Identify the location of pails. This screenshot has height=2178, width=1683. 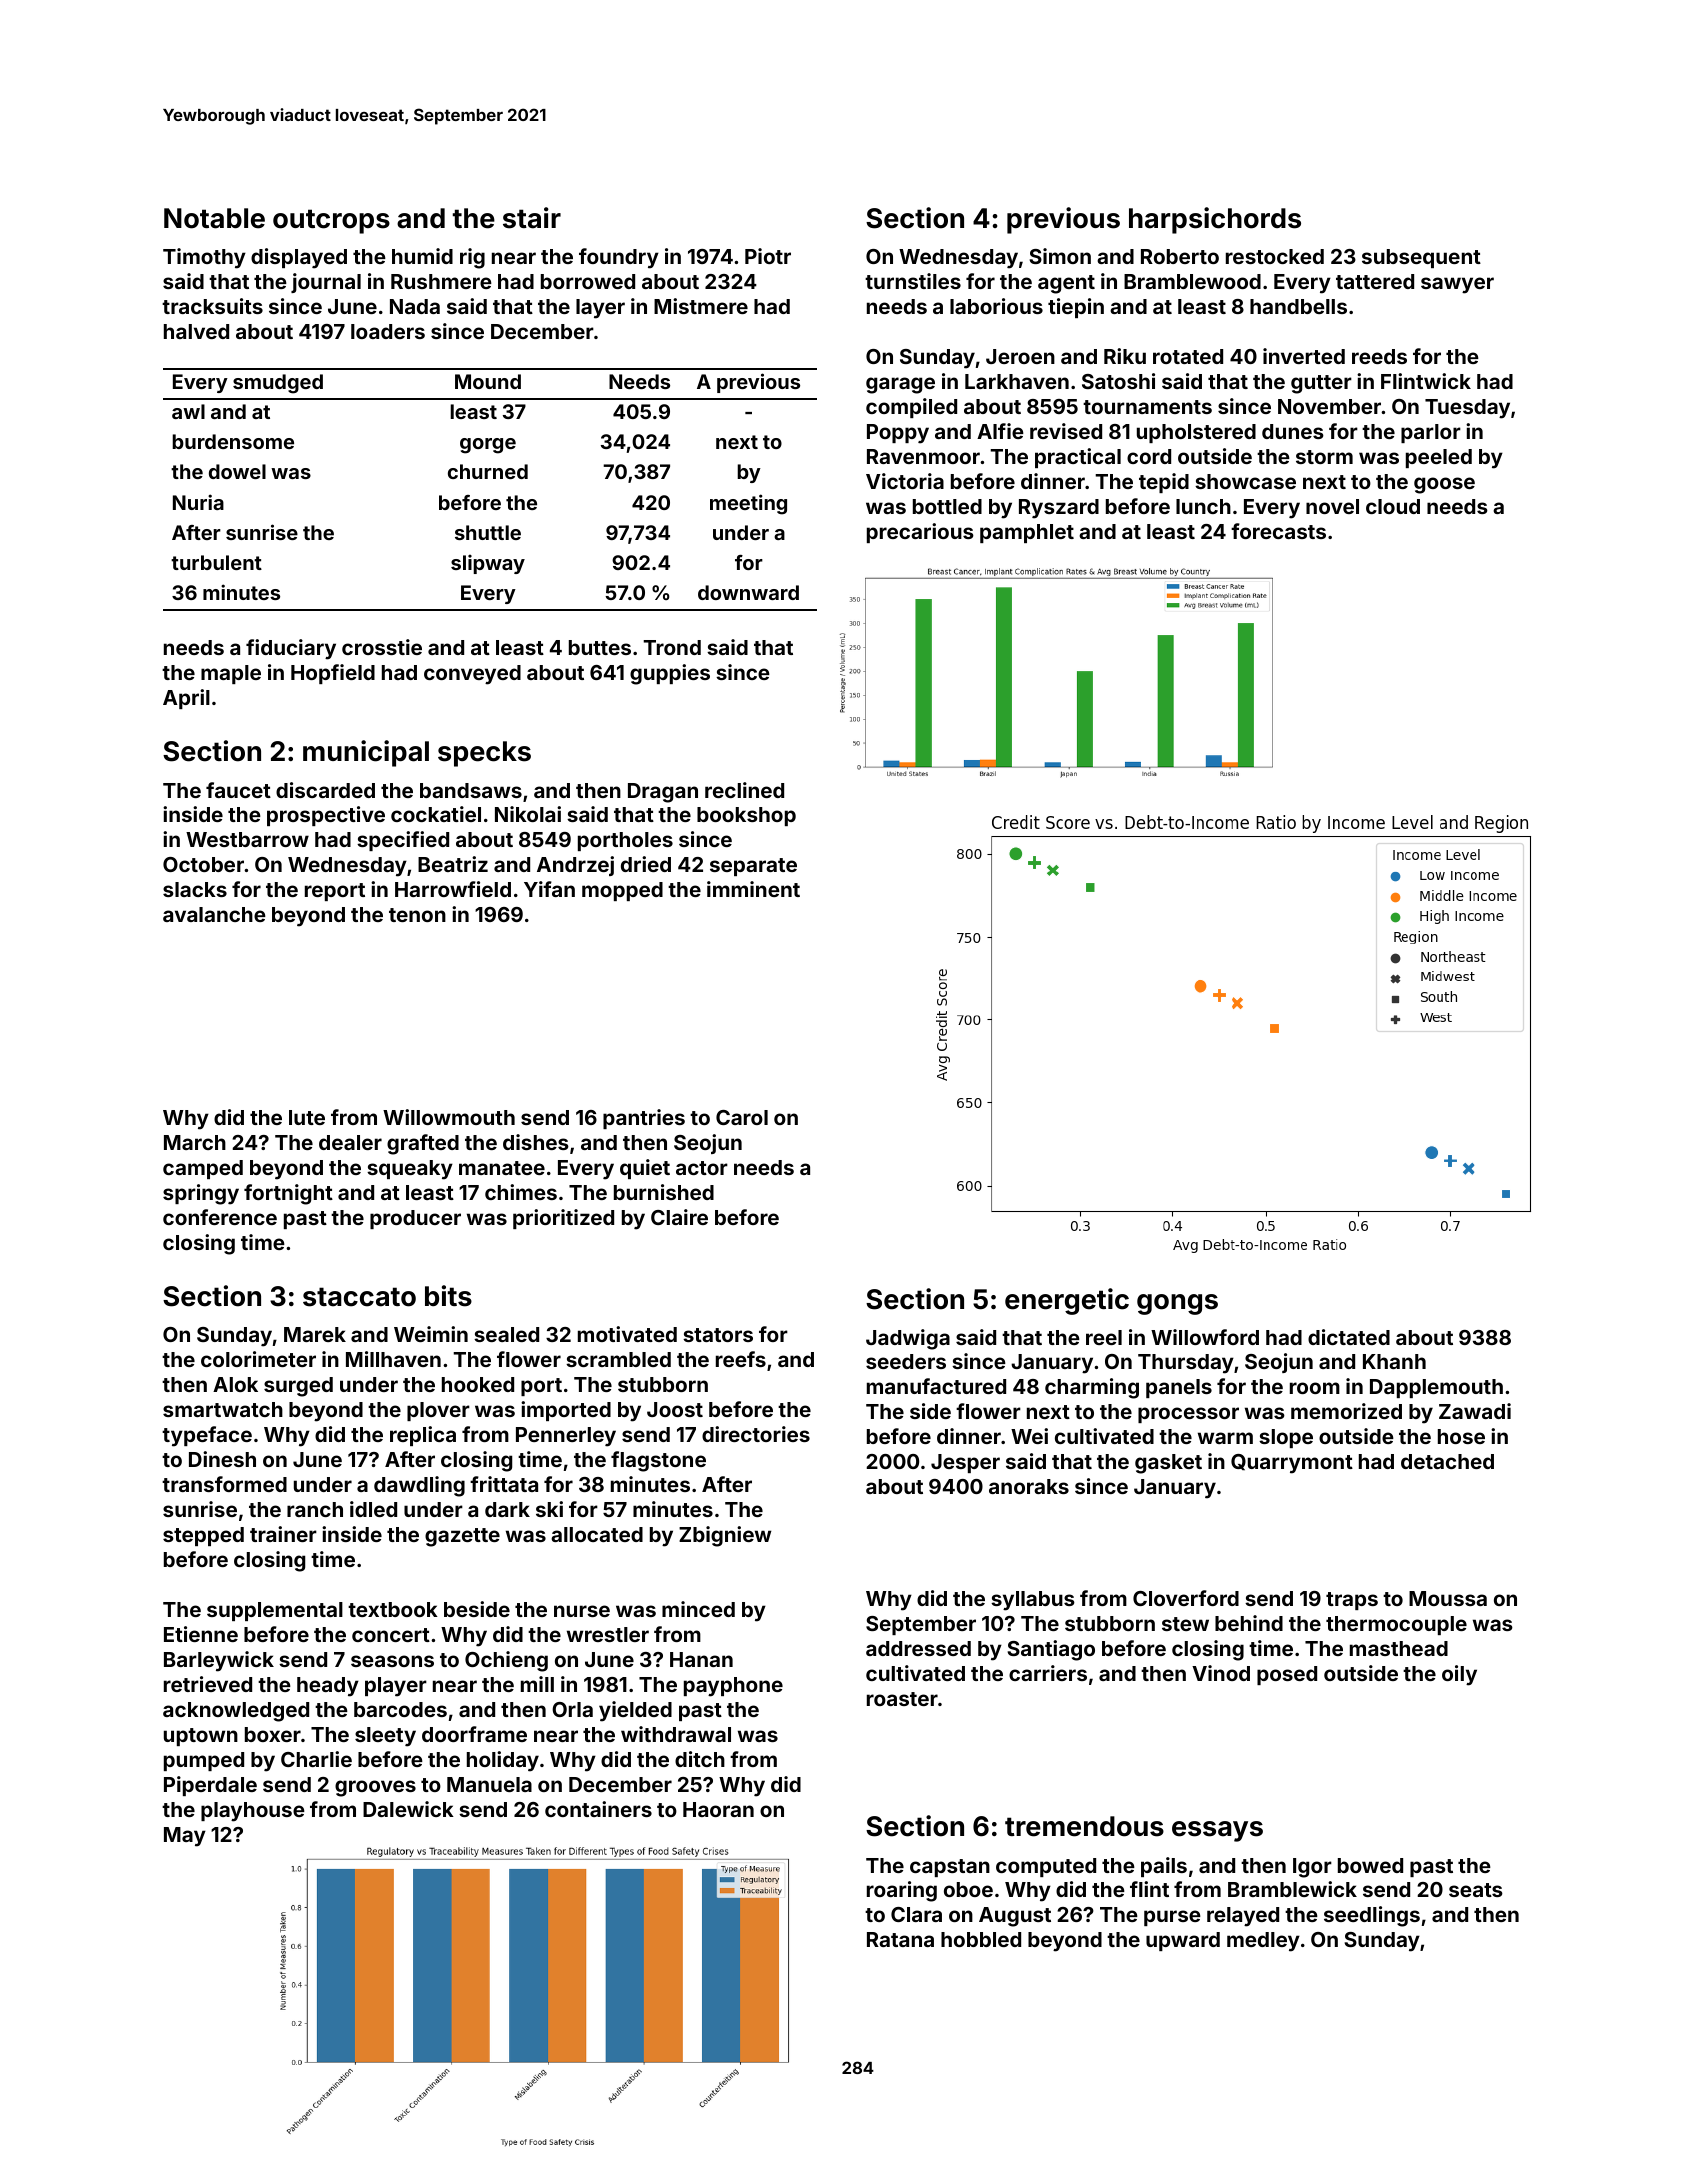
(1164, 1867).
